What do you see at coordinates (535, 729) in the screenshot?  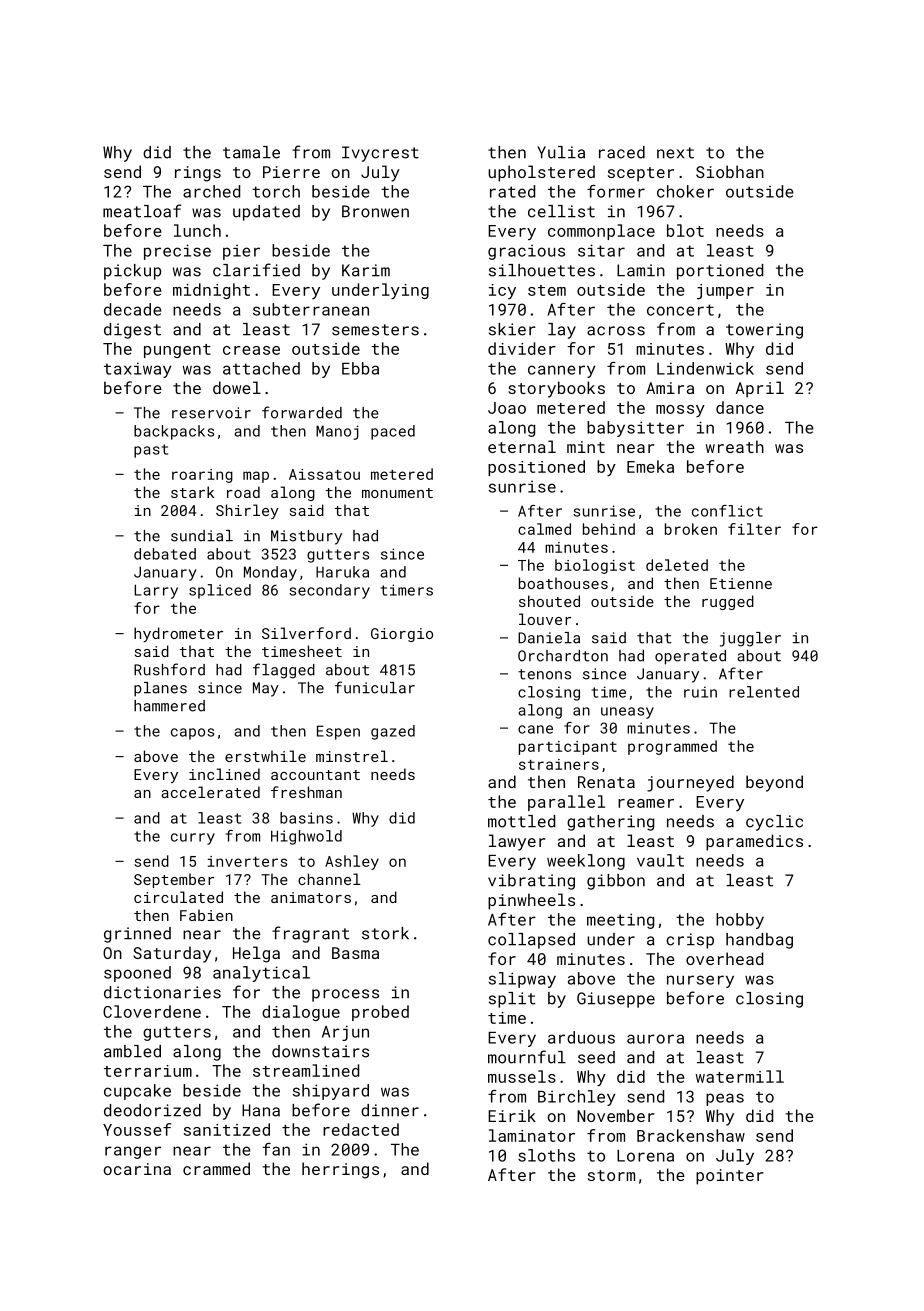 I see `cane` at bounding box center [535, 729].
